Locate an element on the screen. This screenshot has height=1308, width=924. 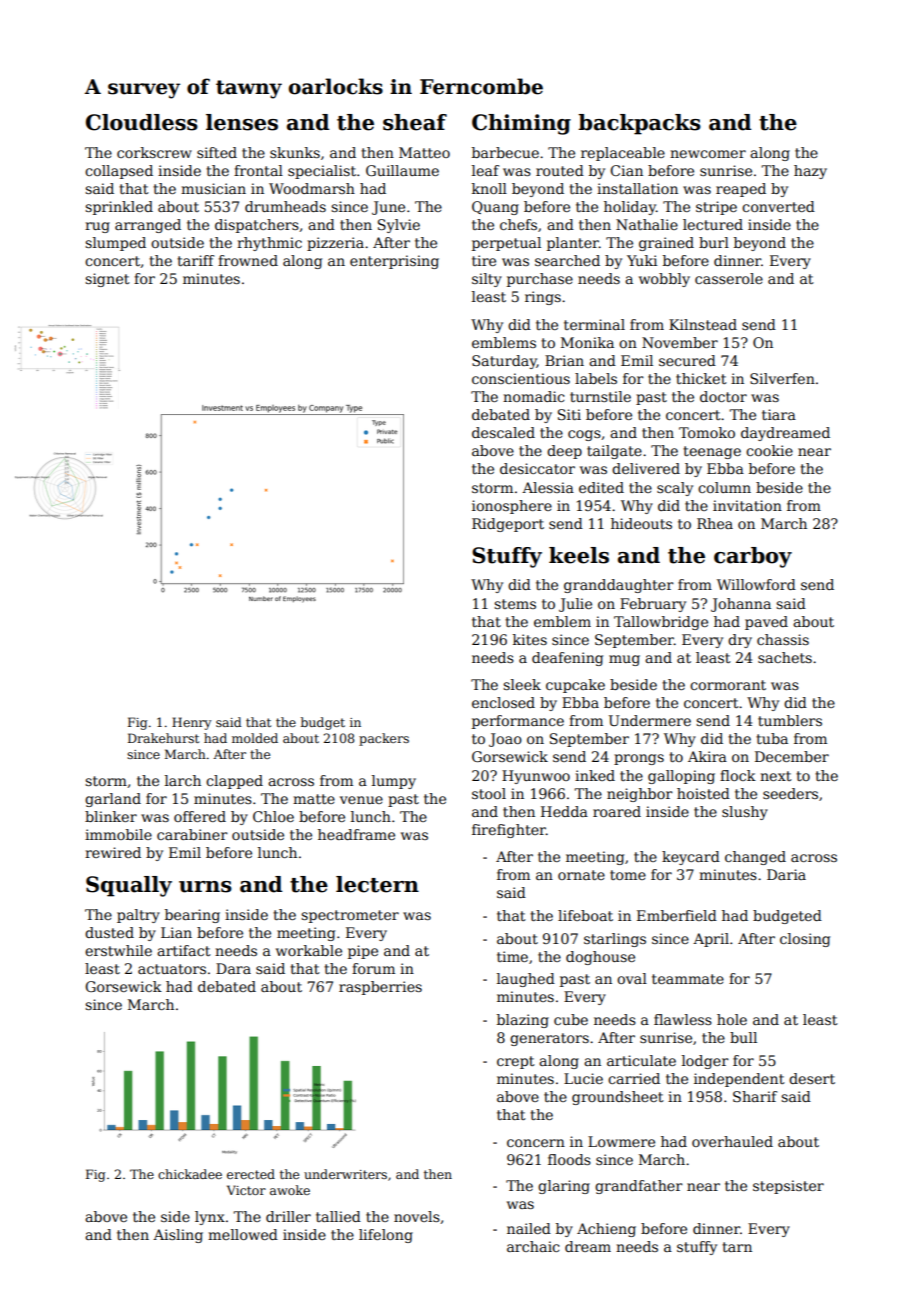
lectern is located at coordinates (377, 884).
